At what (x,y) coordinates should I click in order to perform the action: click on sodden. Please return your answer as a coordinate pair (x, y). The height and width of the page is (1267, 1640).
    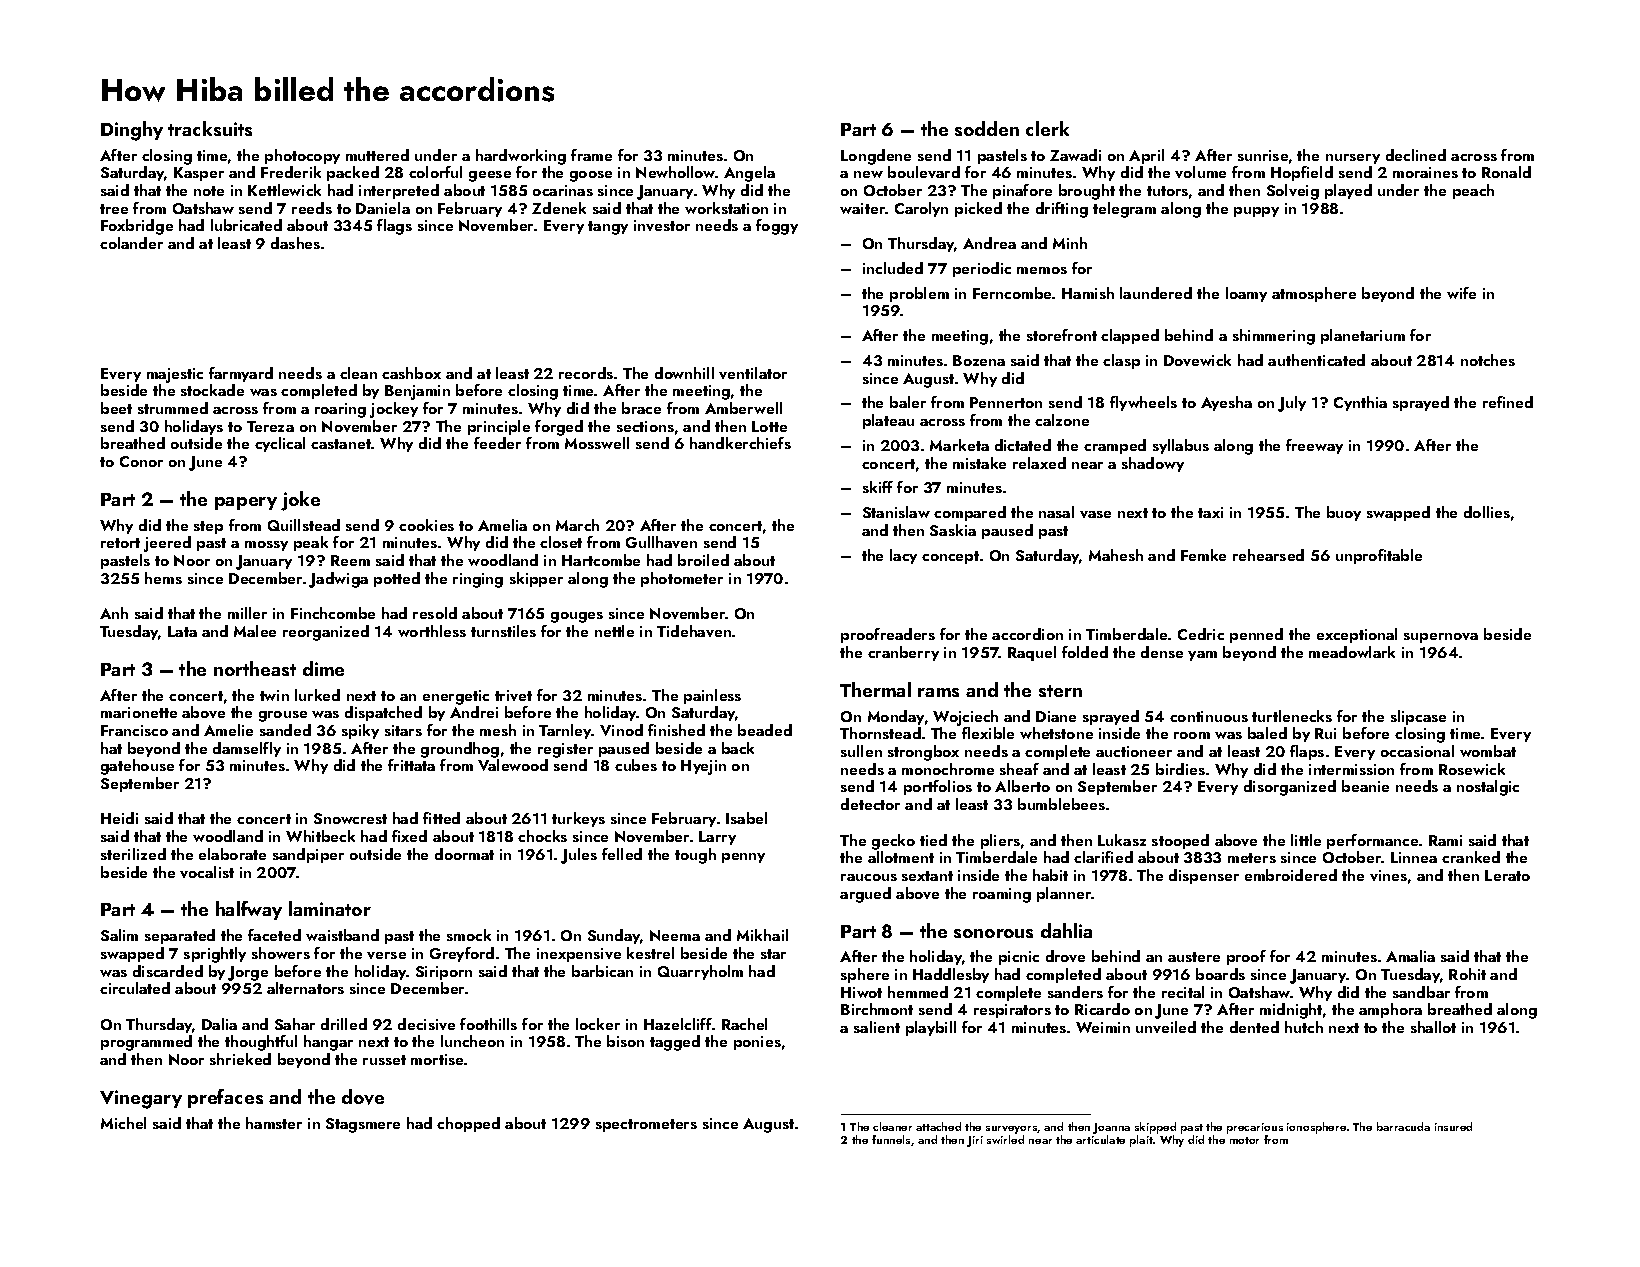
    Looking at the image, I should click on (987, 128).
